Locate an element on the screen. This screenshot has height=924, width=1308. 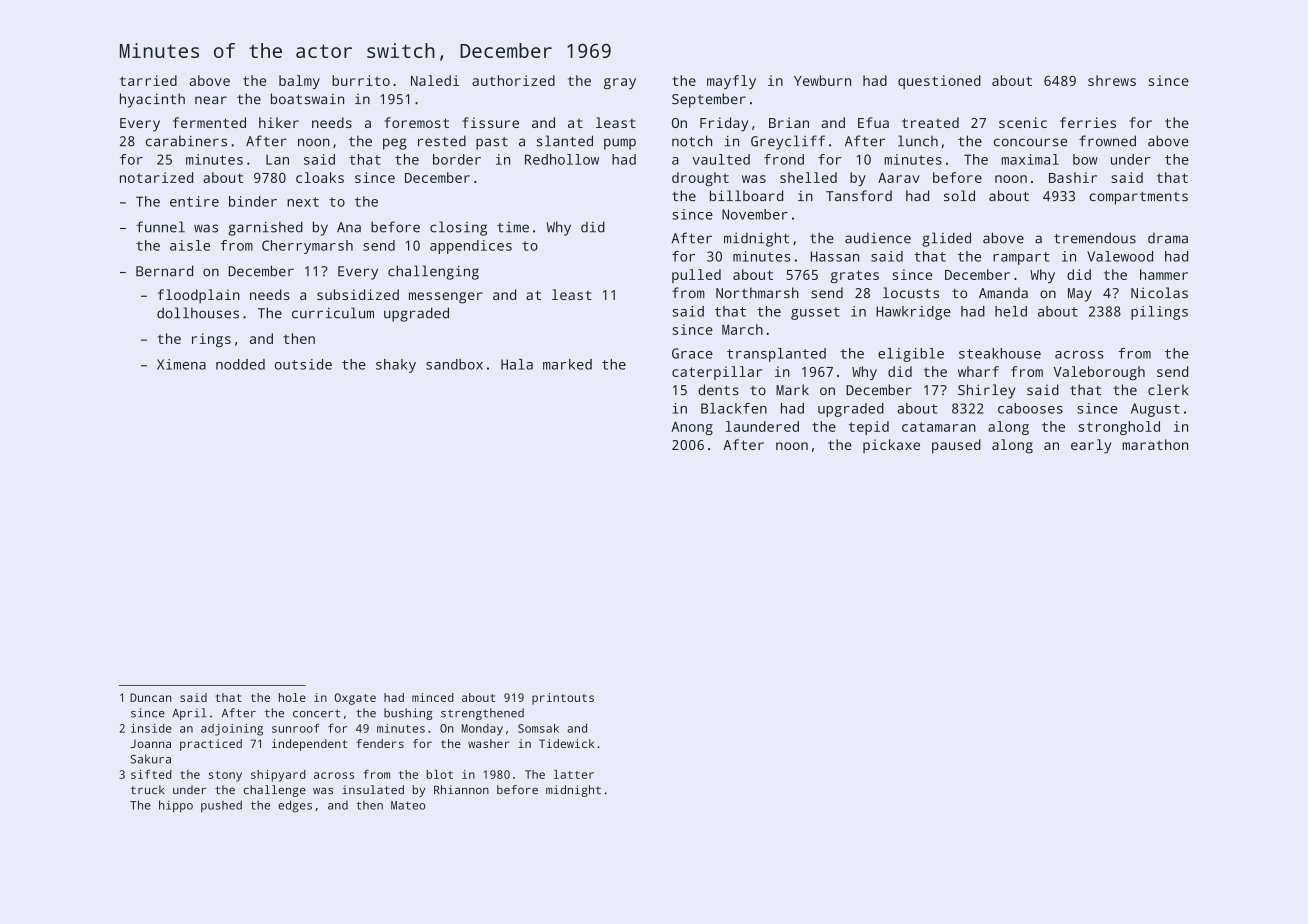
gray is located at coordinates (620, 83).
